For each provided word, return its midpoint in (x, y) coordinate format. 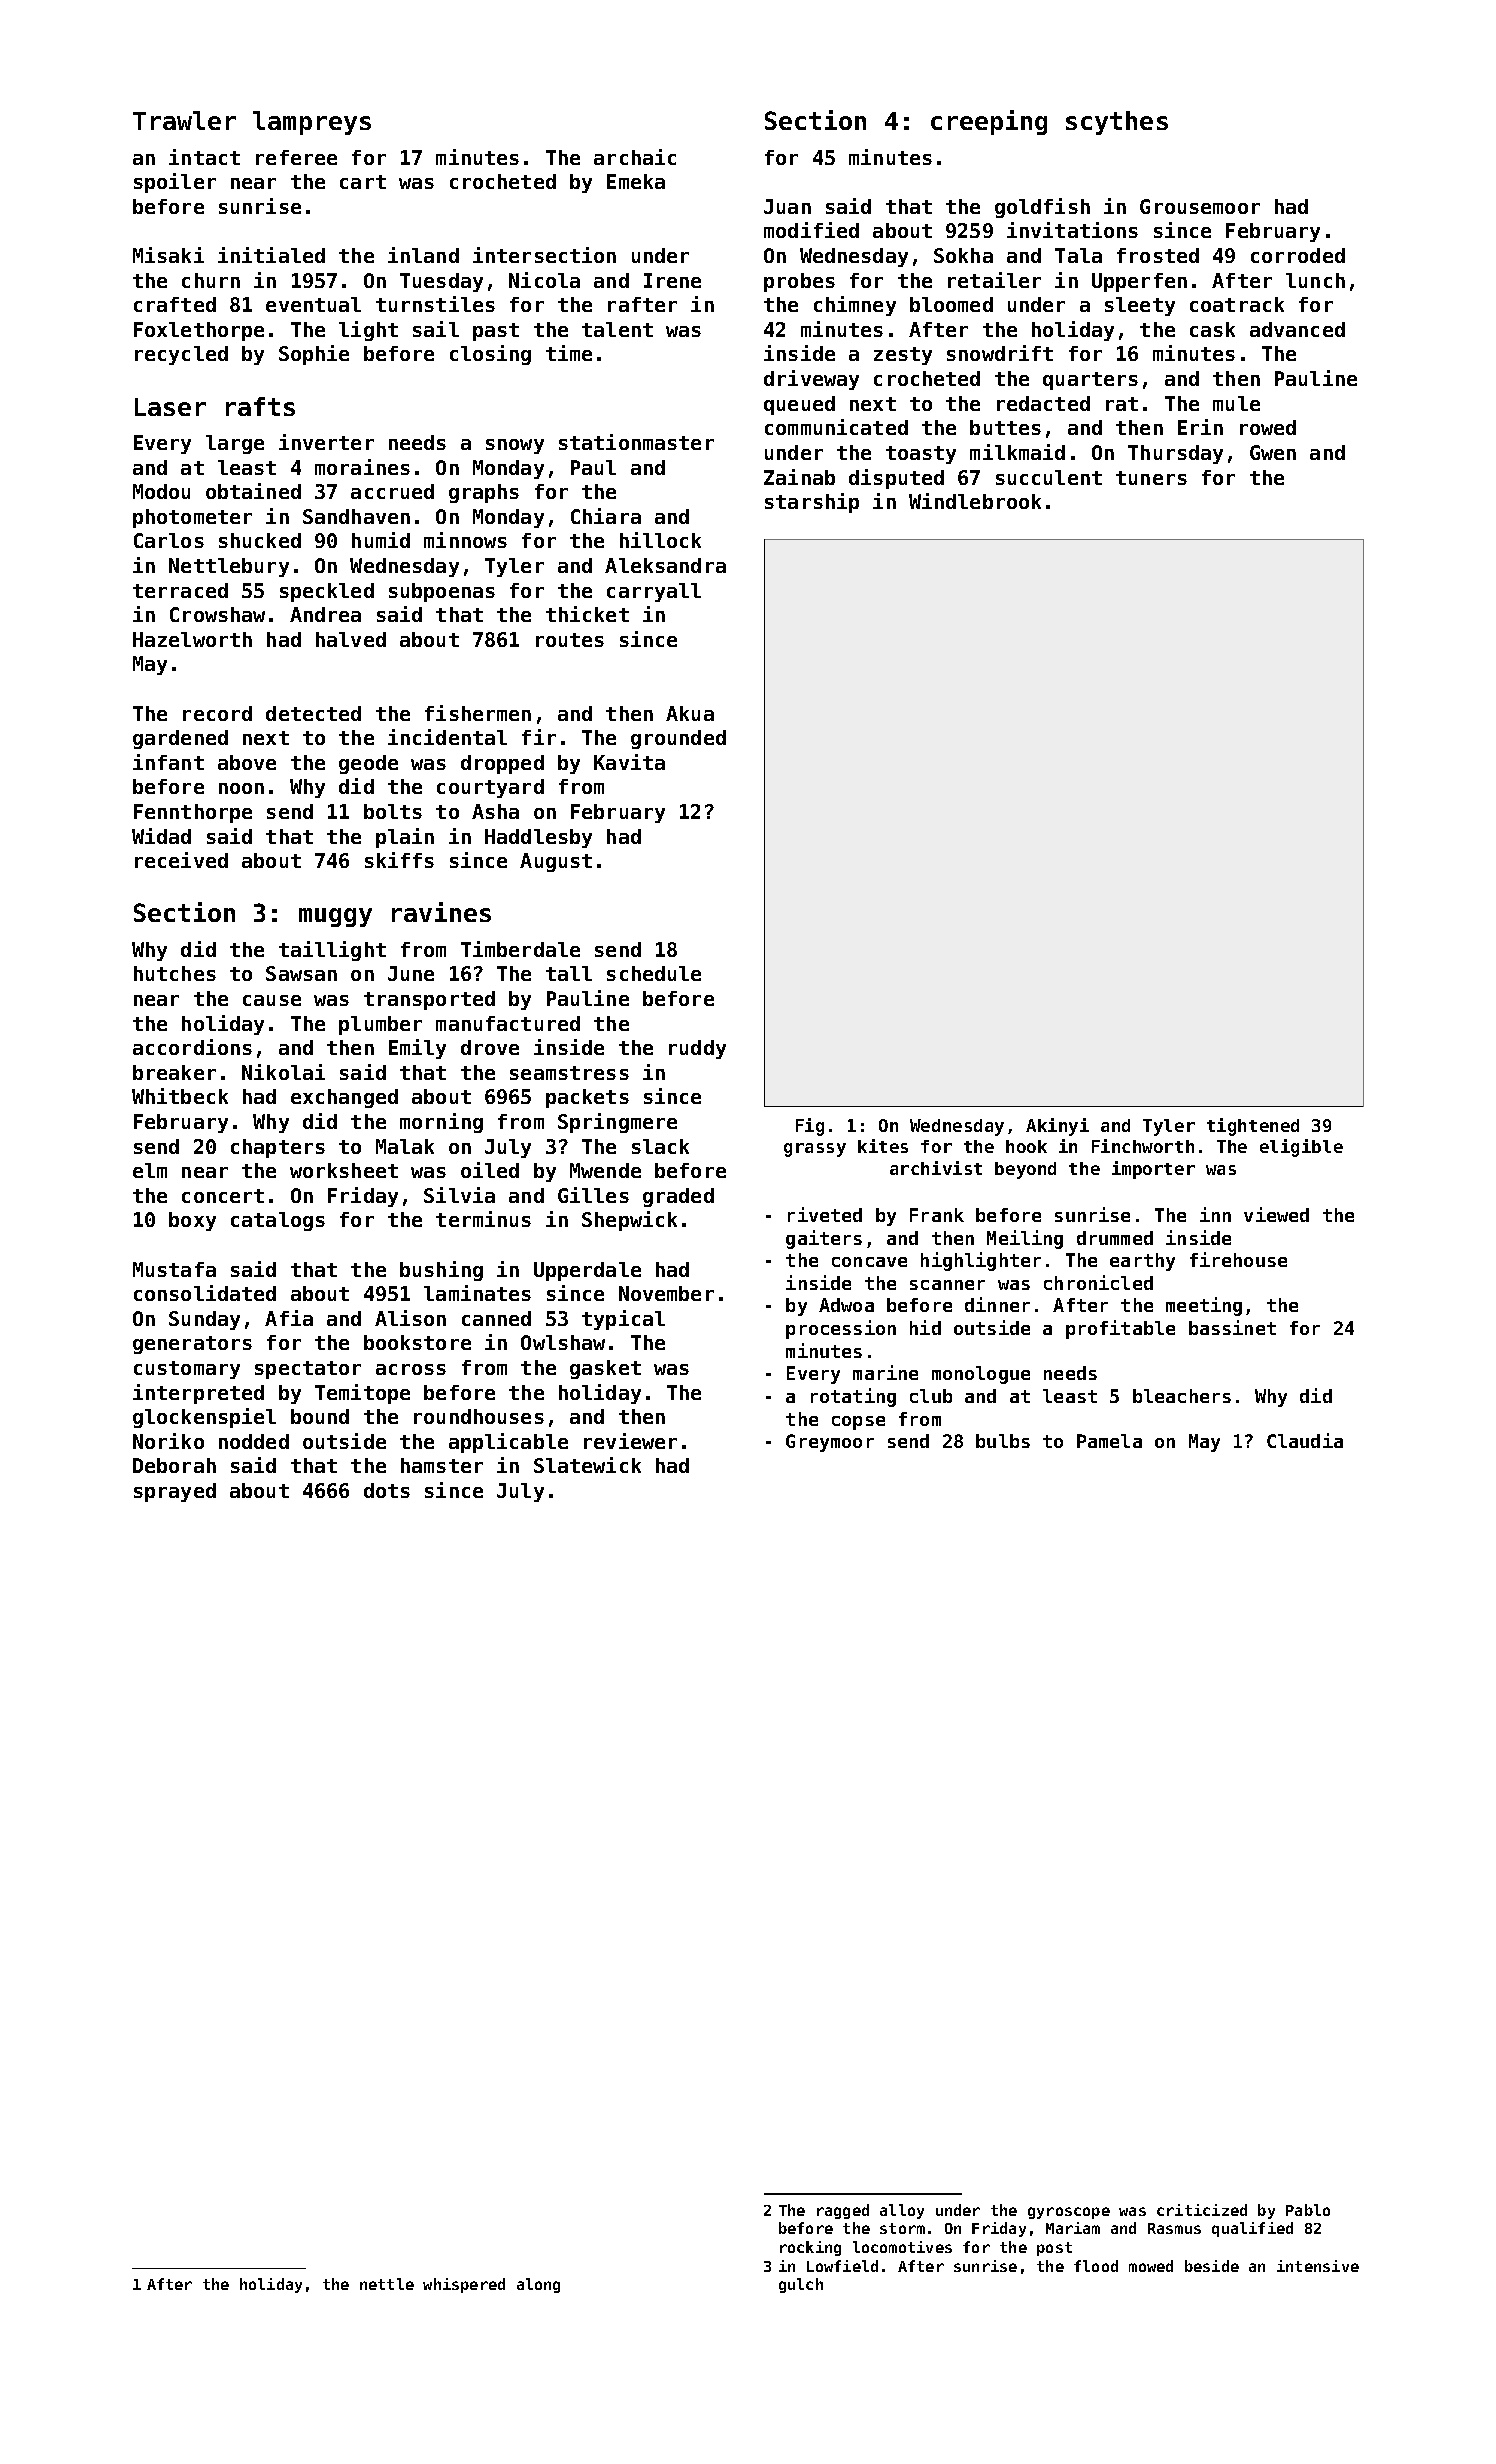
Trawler (184, 120)
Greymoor (830, 1443)
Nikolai (283, 1072)
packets (587, 1098)
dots (387, 1490)
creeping (989, 122)
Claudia (1305, 1440)
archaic (635, 157)
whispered (464, 2285)
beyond (1025, 1170)
